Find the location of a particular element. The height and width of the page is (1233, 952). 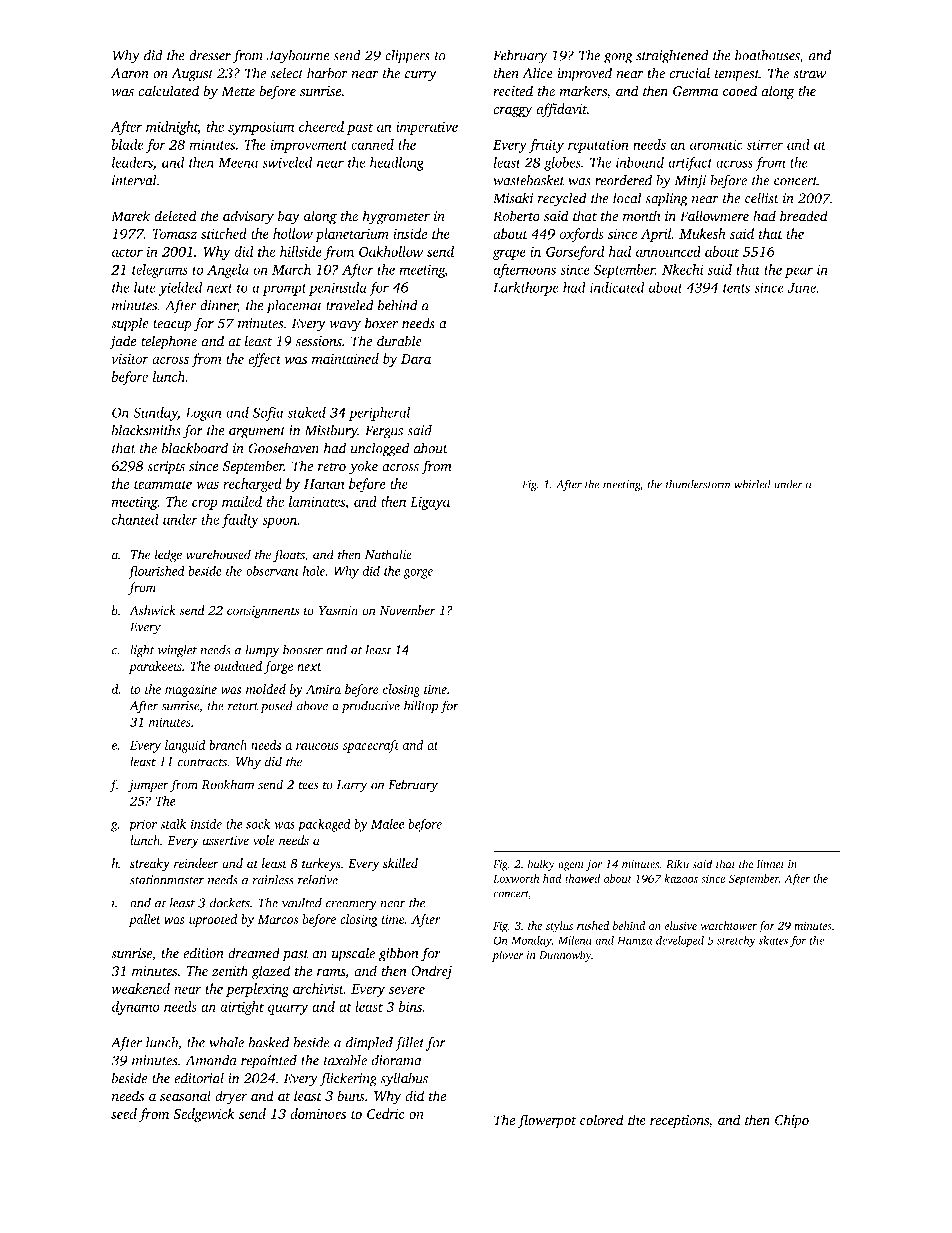

breaded is located at coordinates (804, 216).
